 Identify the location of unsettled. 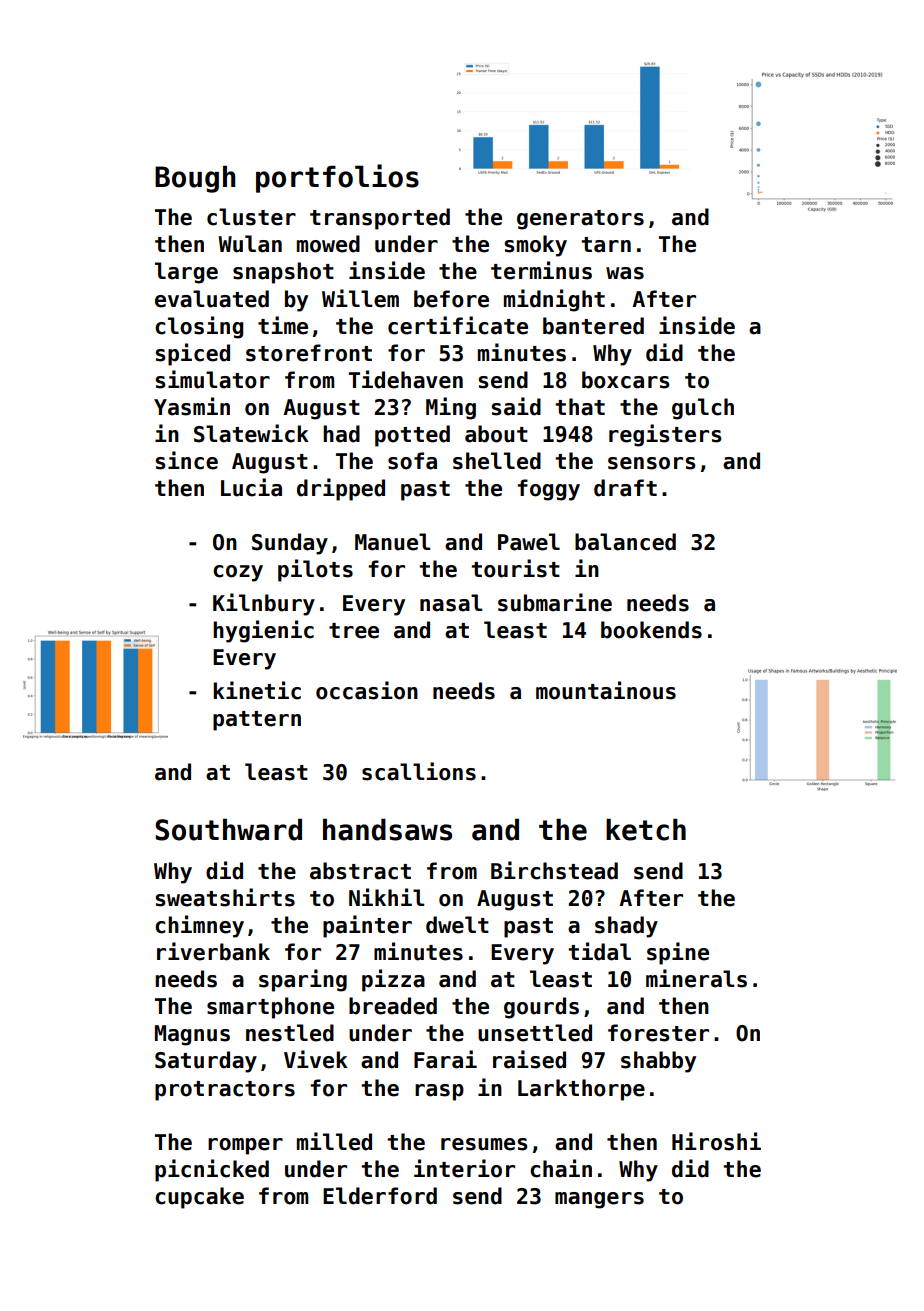
(535, 1033).
